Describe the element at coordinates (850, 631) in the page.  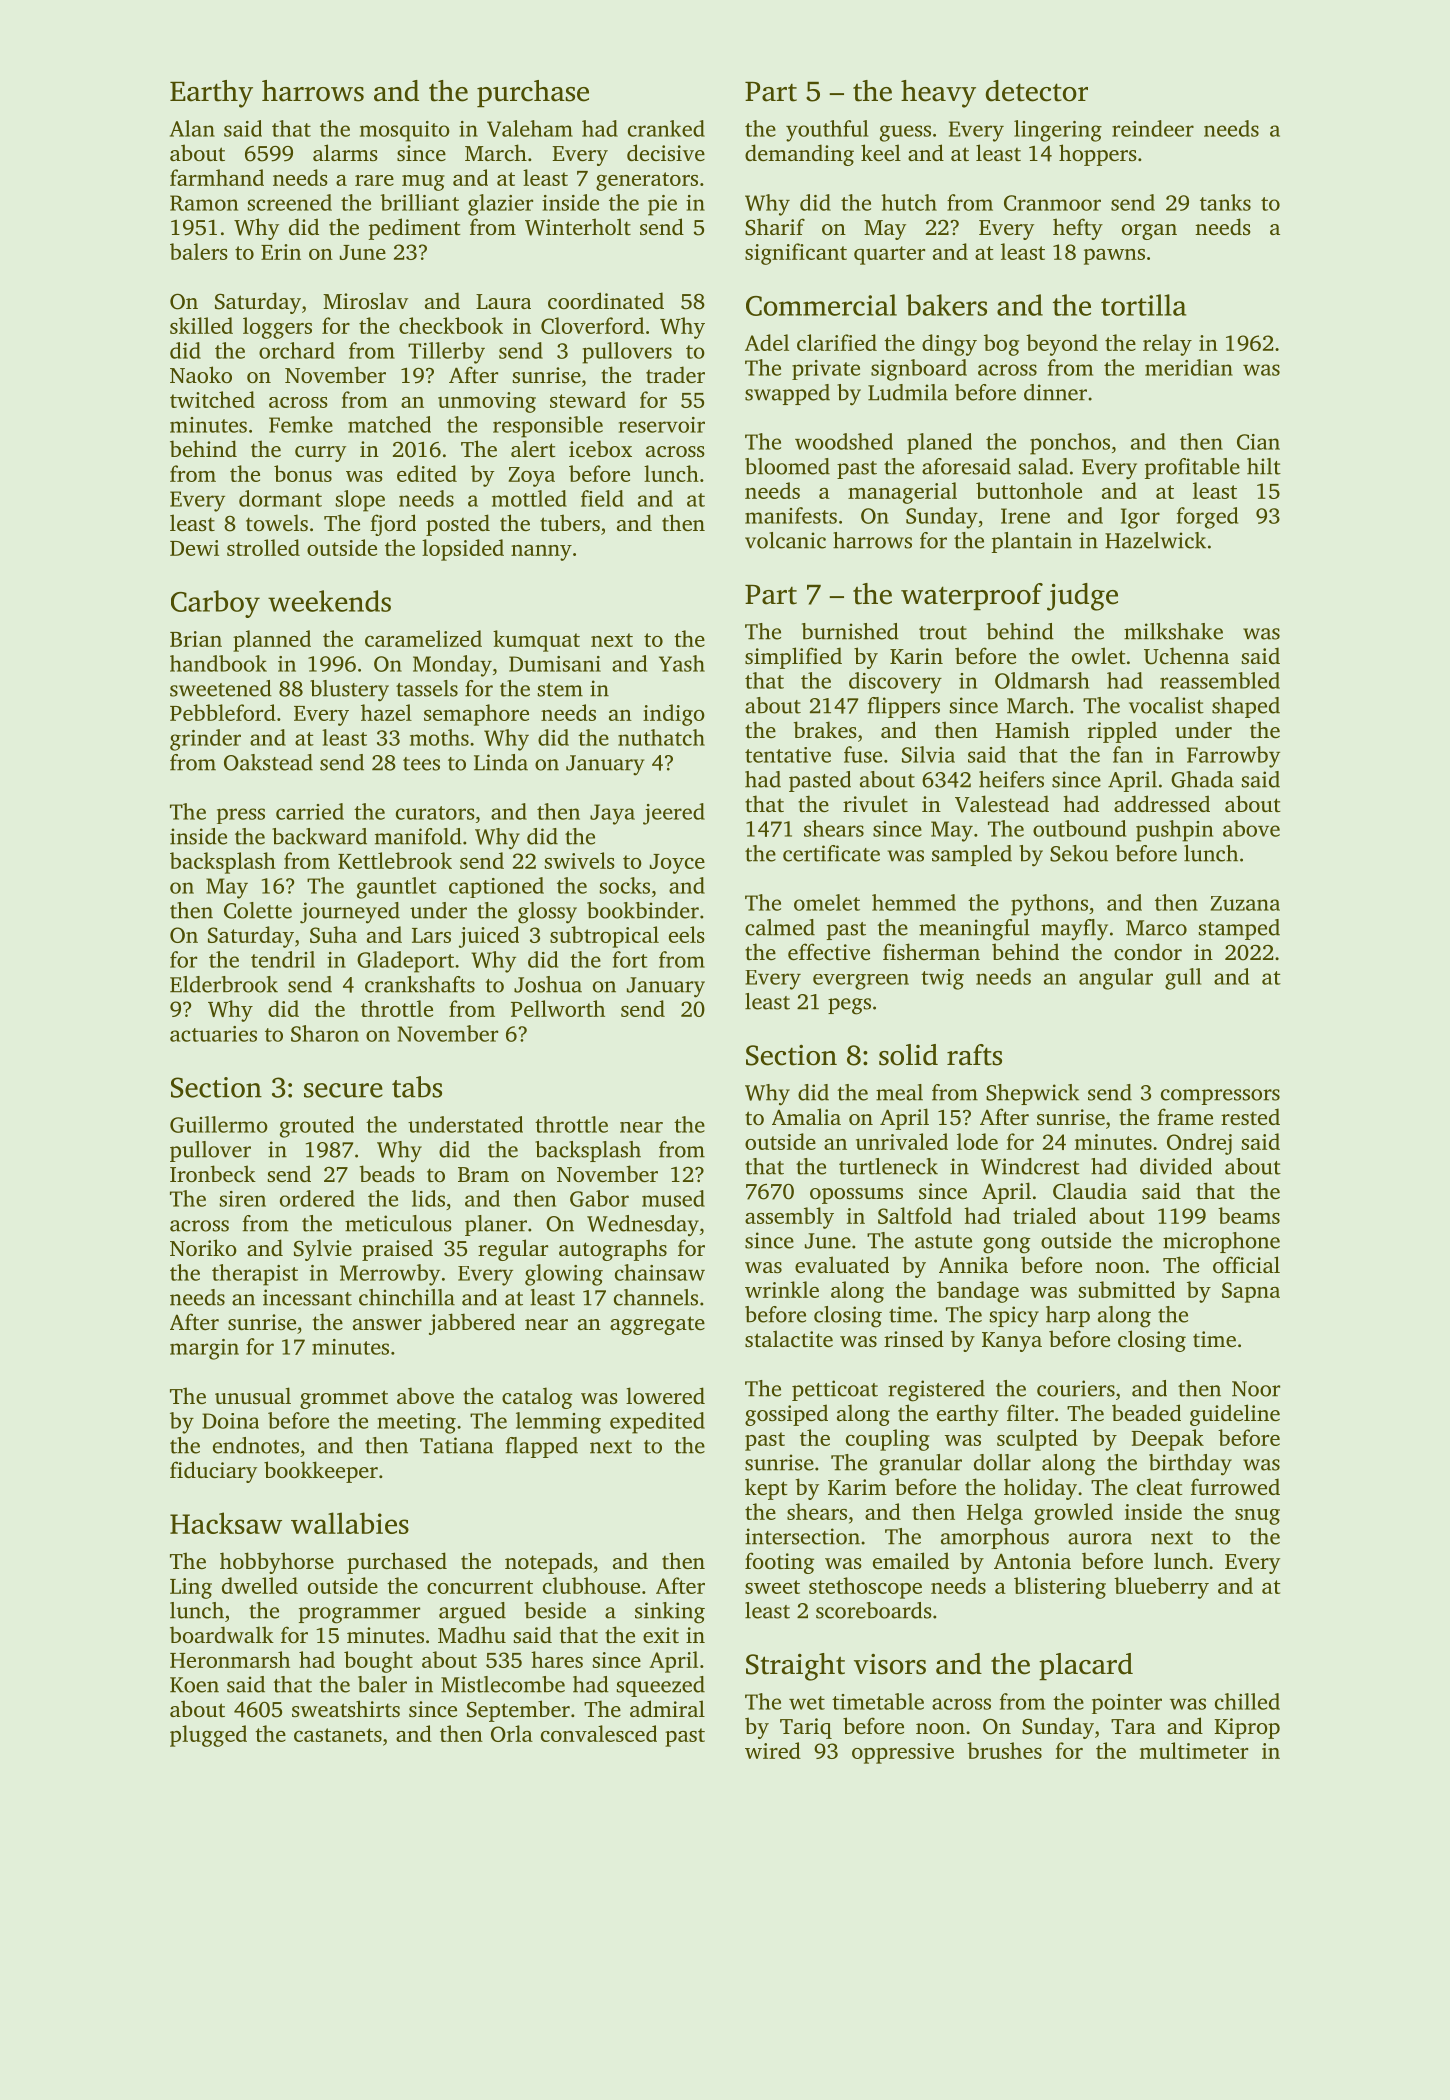
I see `burnished` at that location.
